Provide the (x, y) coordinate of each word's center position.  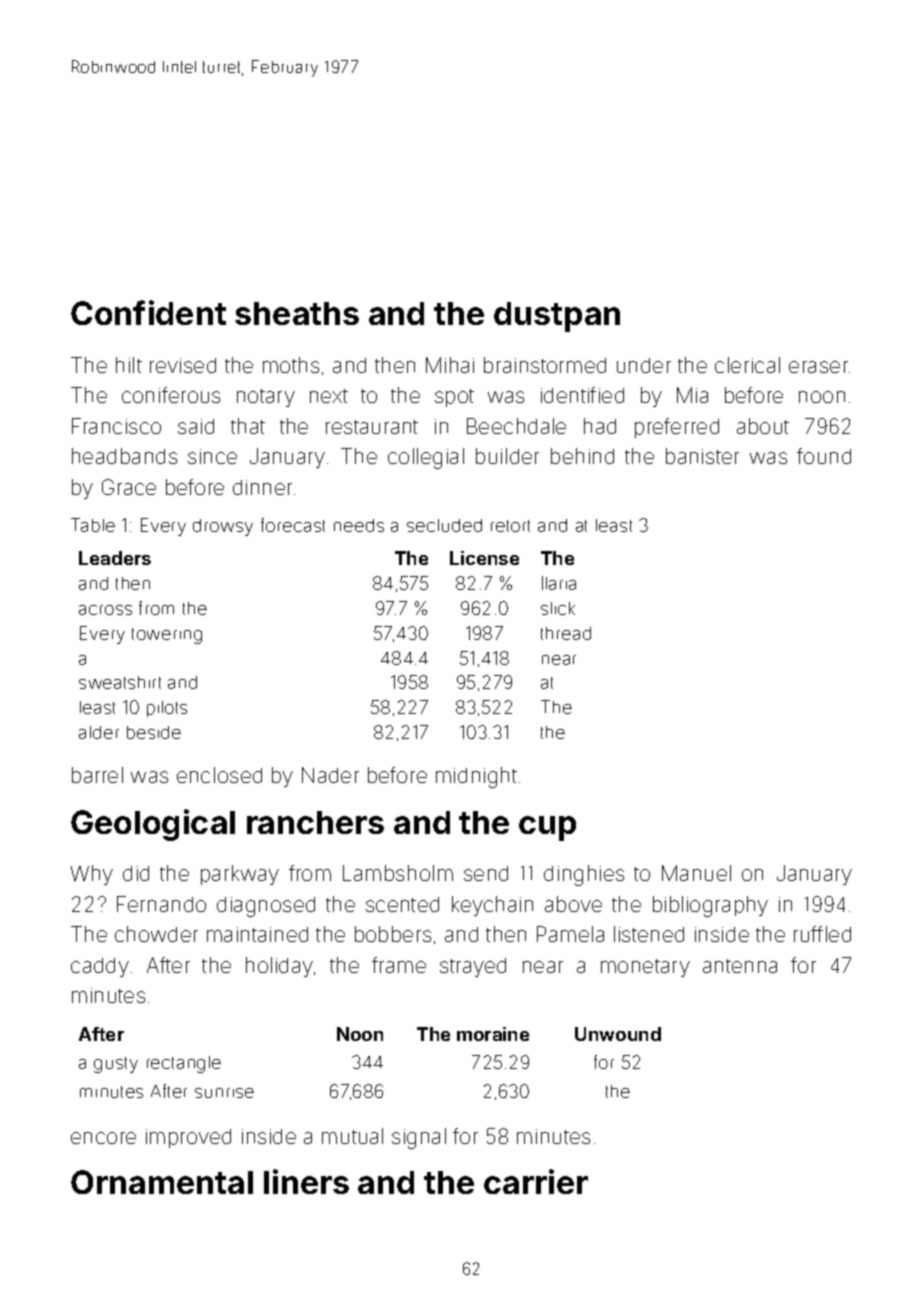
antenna (740, 966)
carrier (536, 1181)
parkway (240, 875)
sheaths (297, 313)
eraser (818, 367)
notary (266, 398)
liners (306, 1181)
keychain (492, 906)
